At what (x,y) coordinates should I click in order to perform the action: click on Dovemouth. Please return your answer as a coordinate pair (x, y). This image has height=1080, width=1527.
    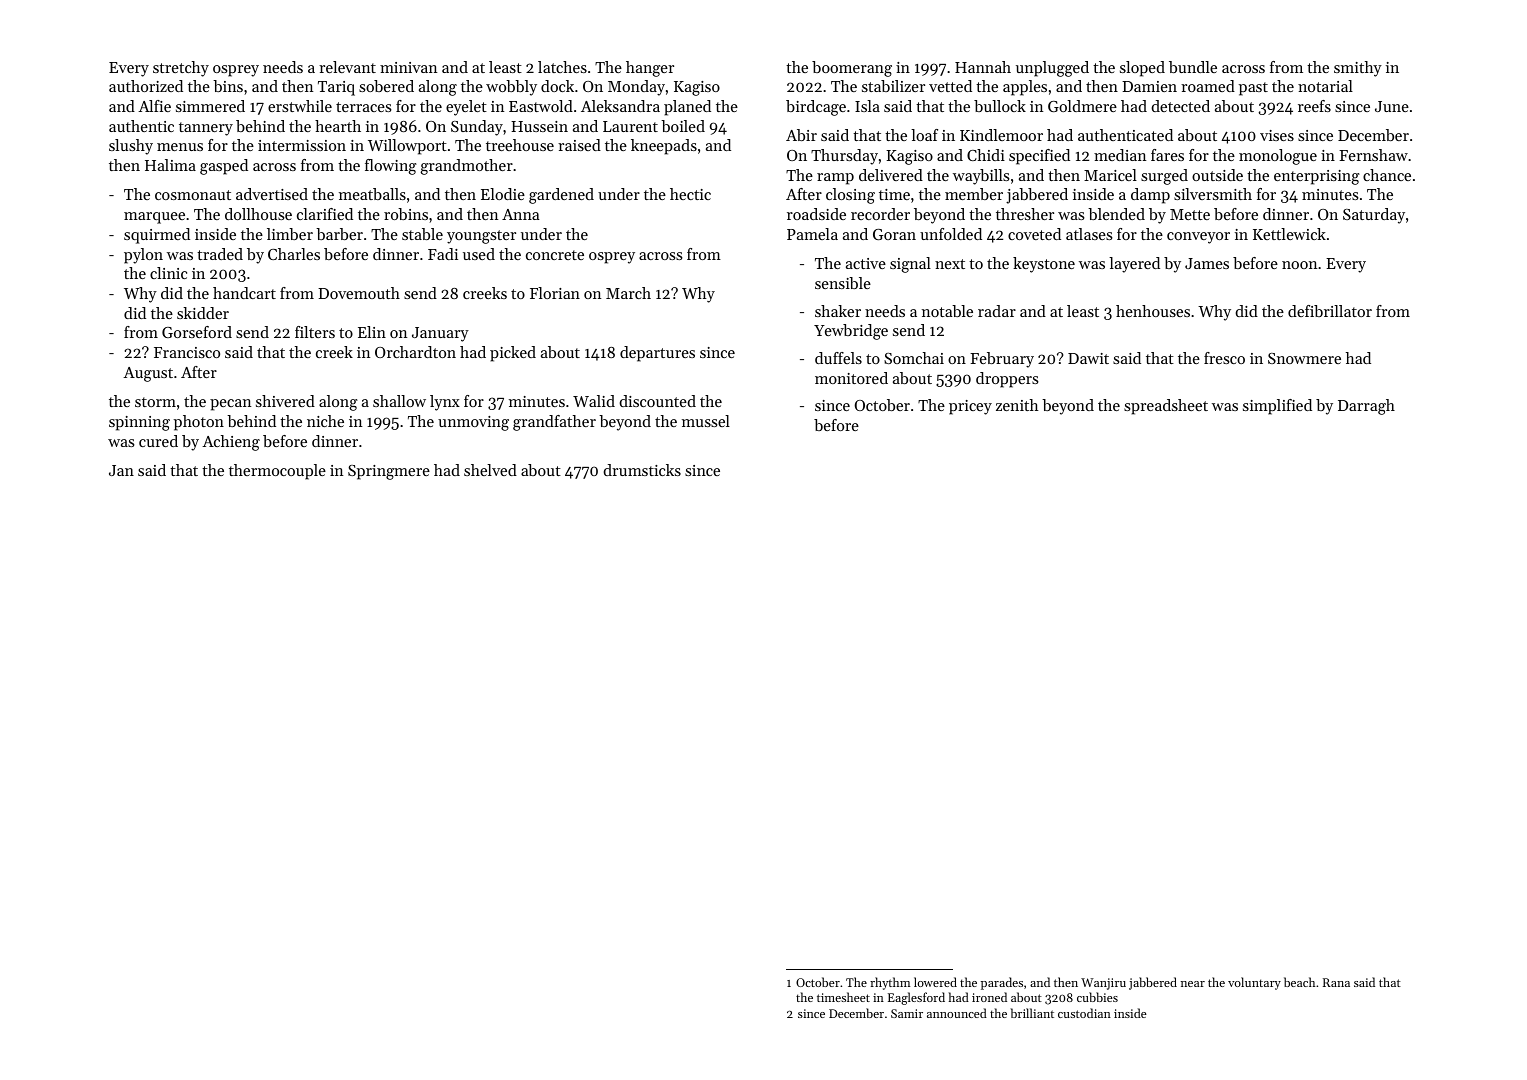
    Looking at the image, I should click on (359, 293).
